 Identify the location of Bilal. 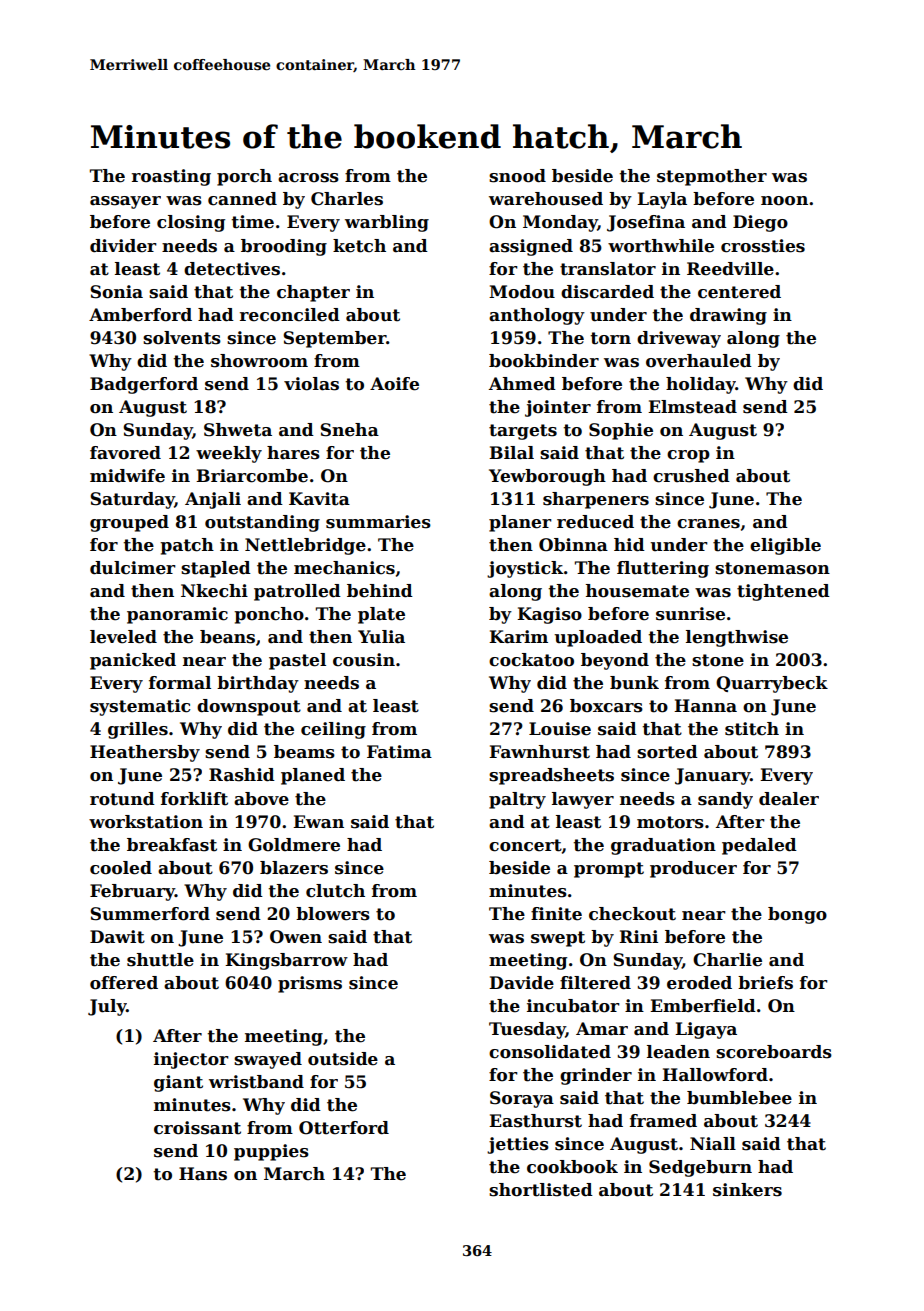
(511, 453).
